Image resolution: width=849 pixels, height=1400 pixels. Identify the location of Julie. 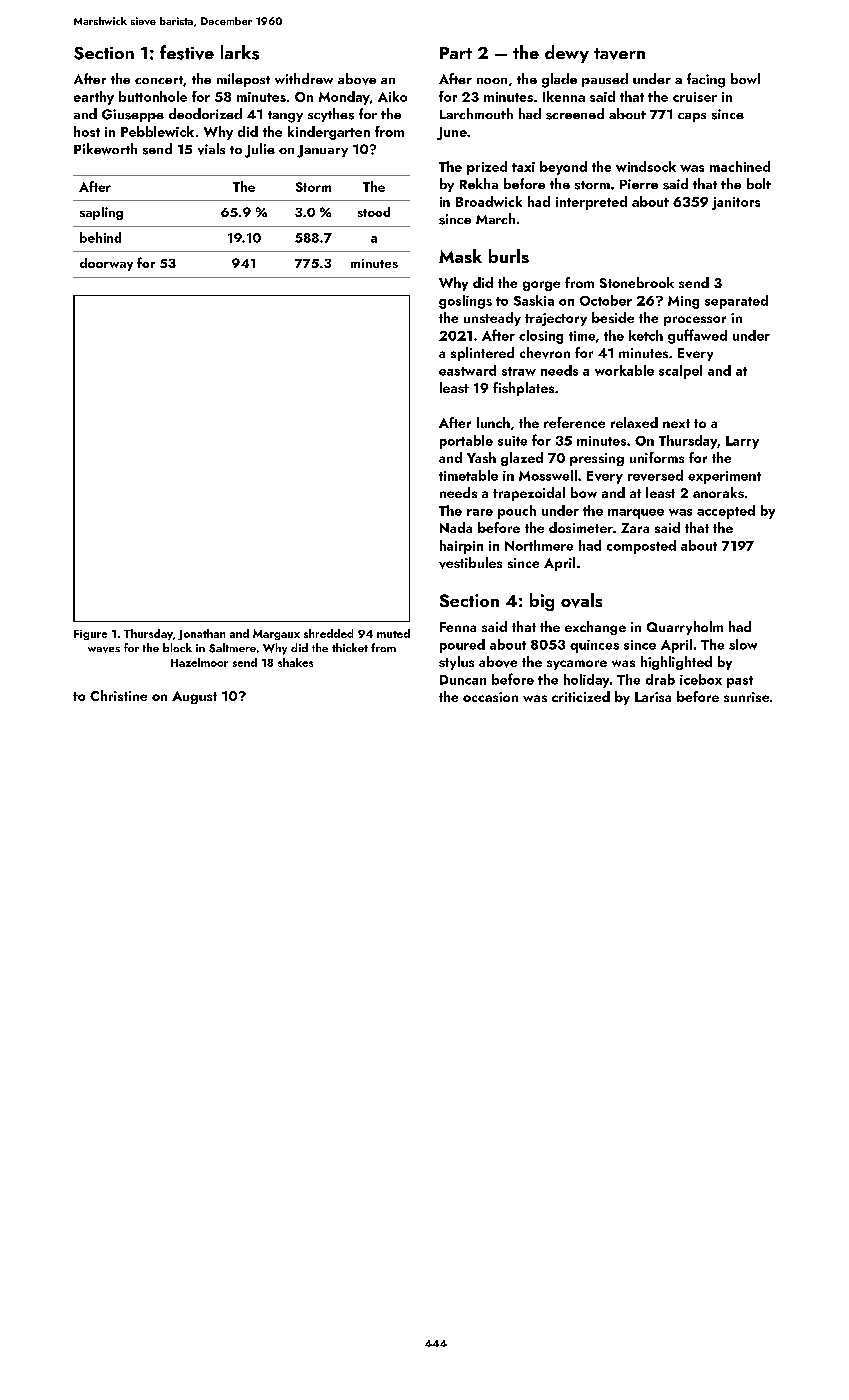
(260, 150).
